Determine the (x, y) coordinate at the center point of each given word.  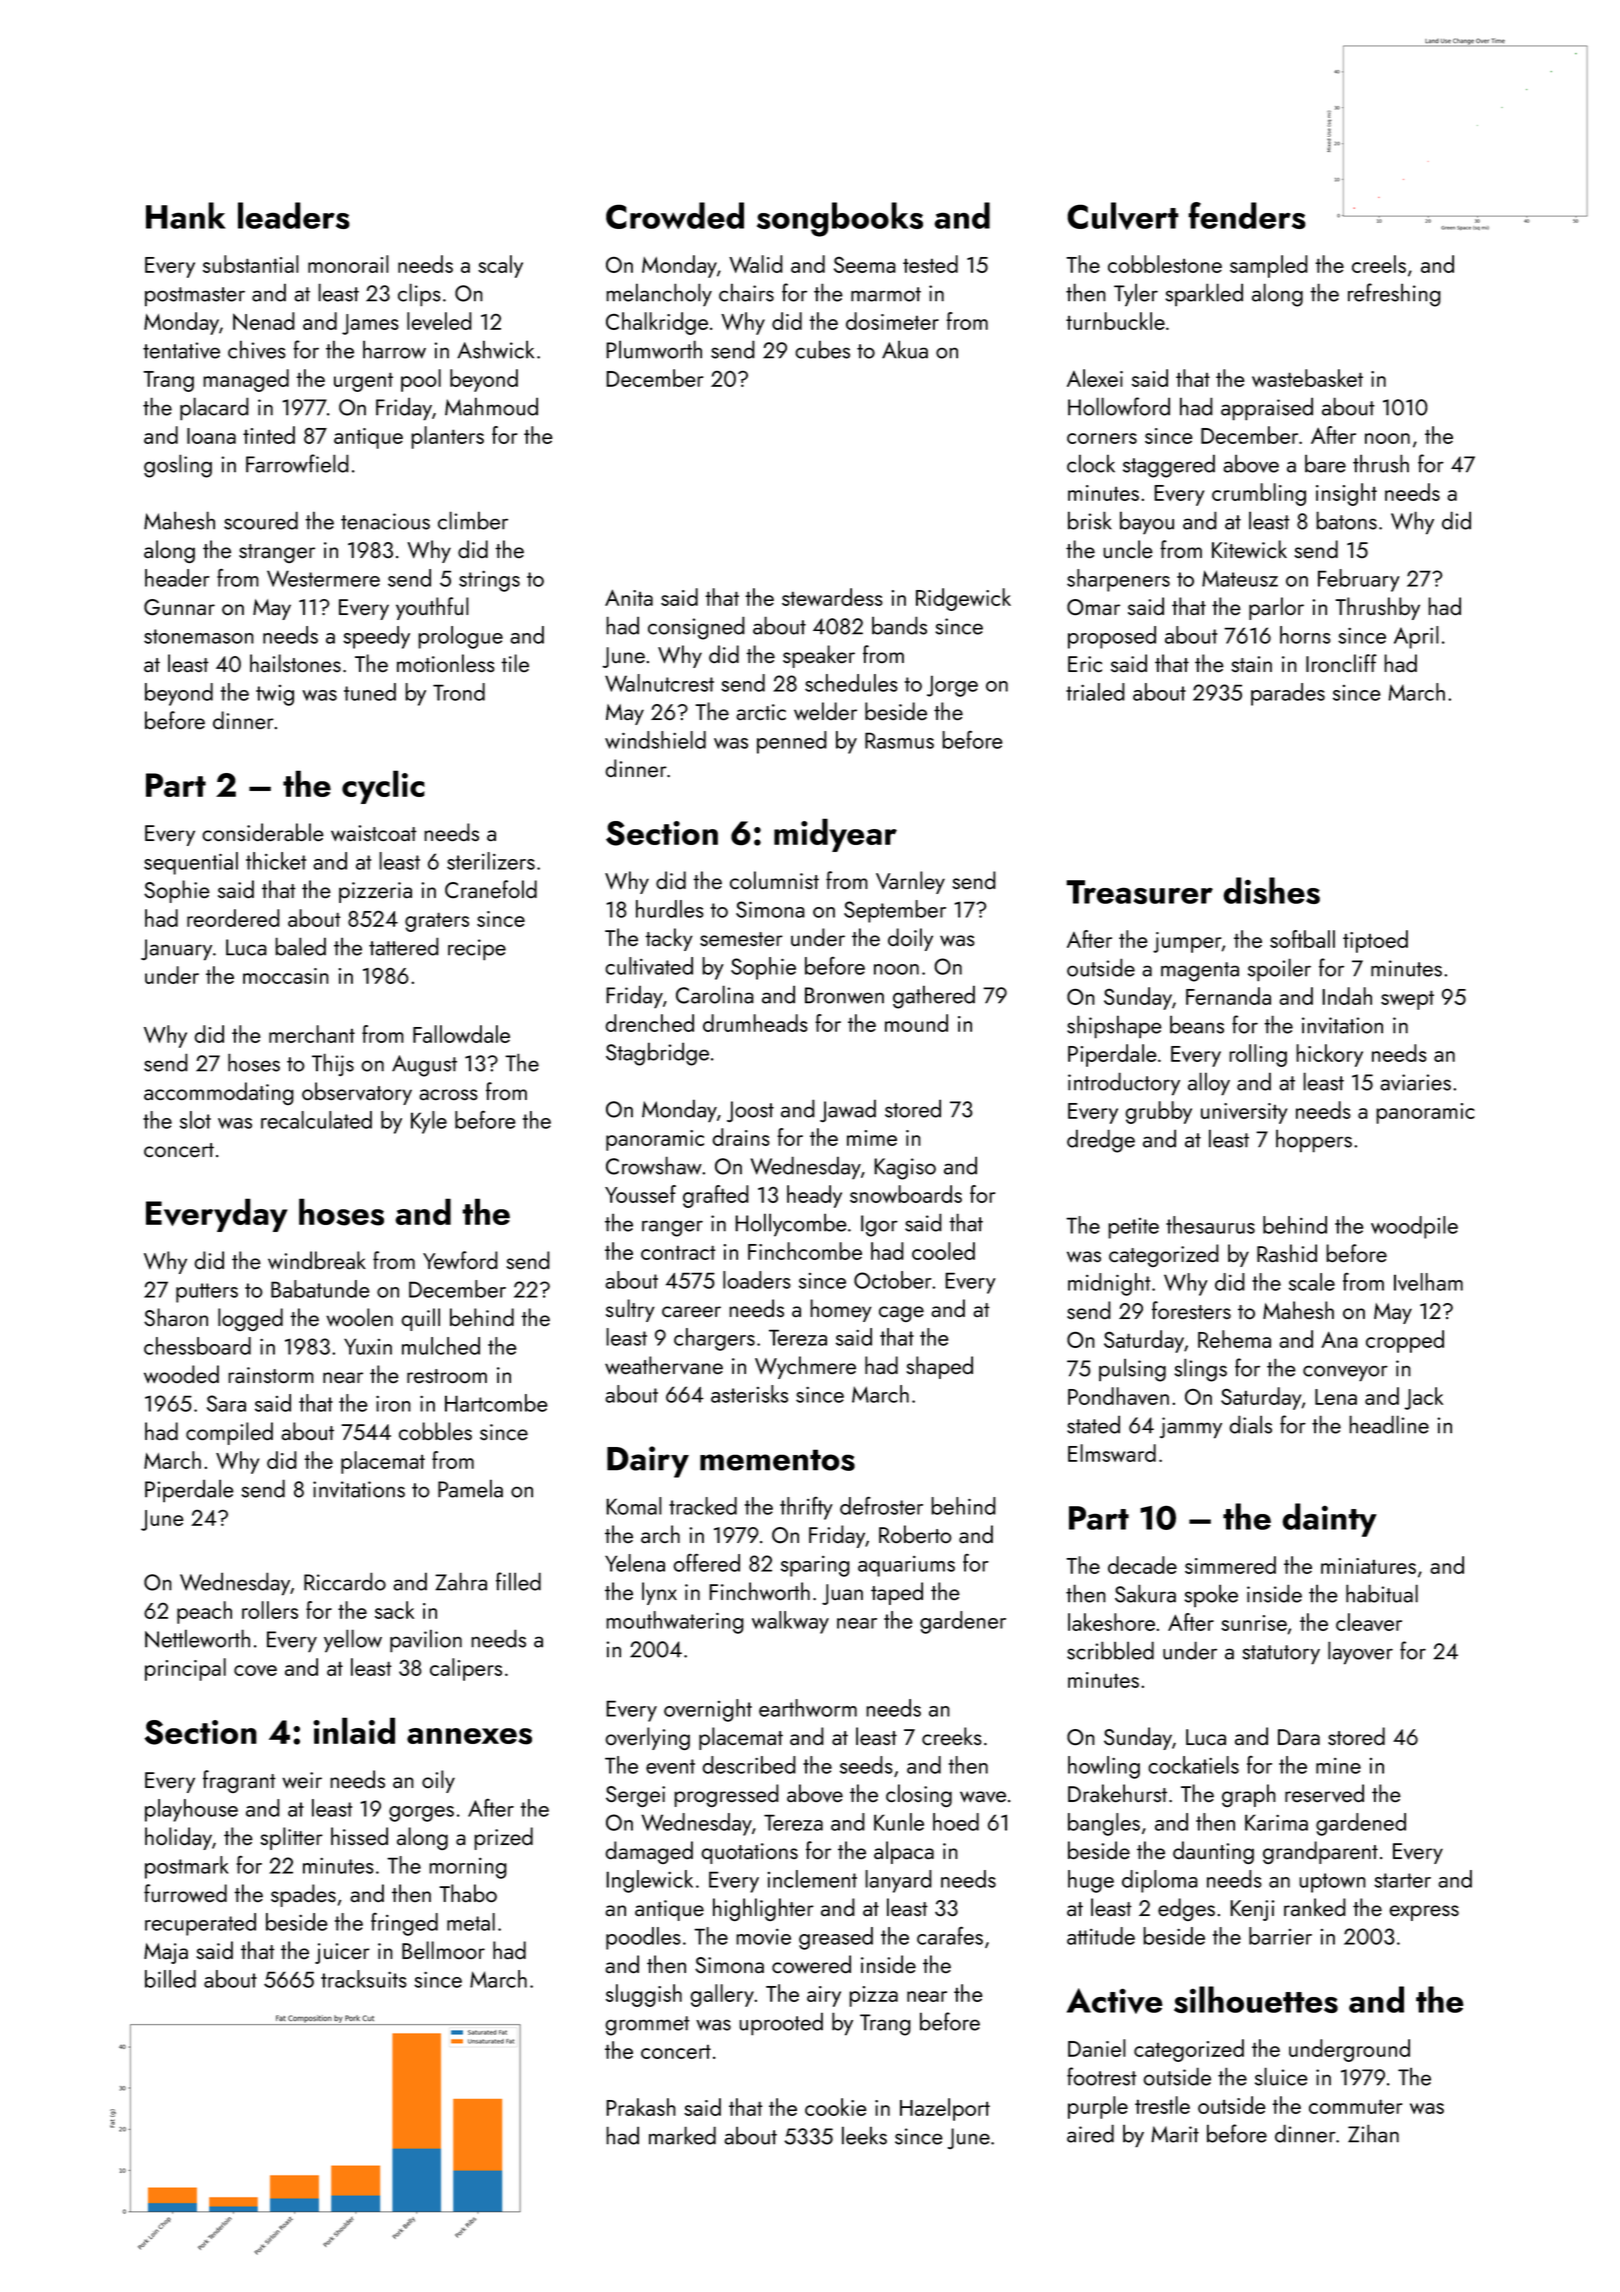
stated (1093, 1424)
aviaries (1415, 1082)
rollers (270, 1610)
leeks (864, 2135)
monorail (348, 264)
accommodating (219, 1093)
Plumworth (654, 349)
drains (741, 1137)
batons (1346, 520)
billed (170, 1979)
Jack (1423, 1398)
